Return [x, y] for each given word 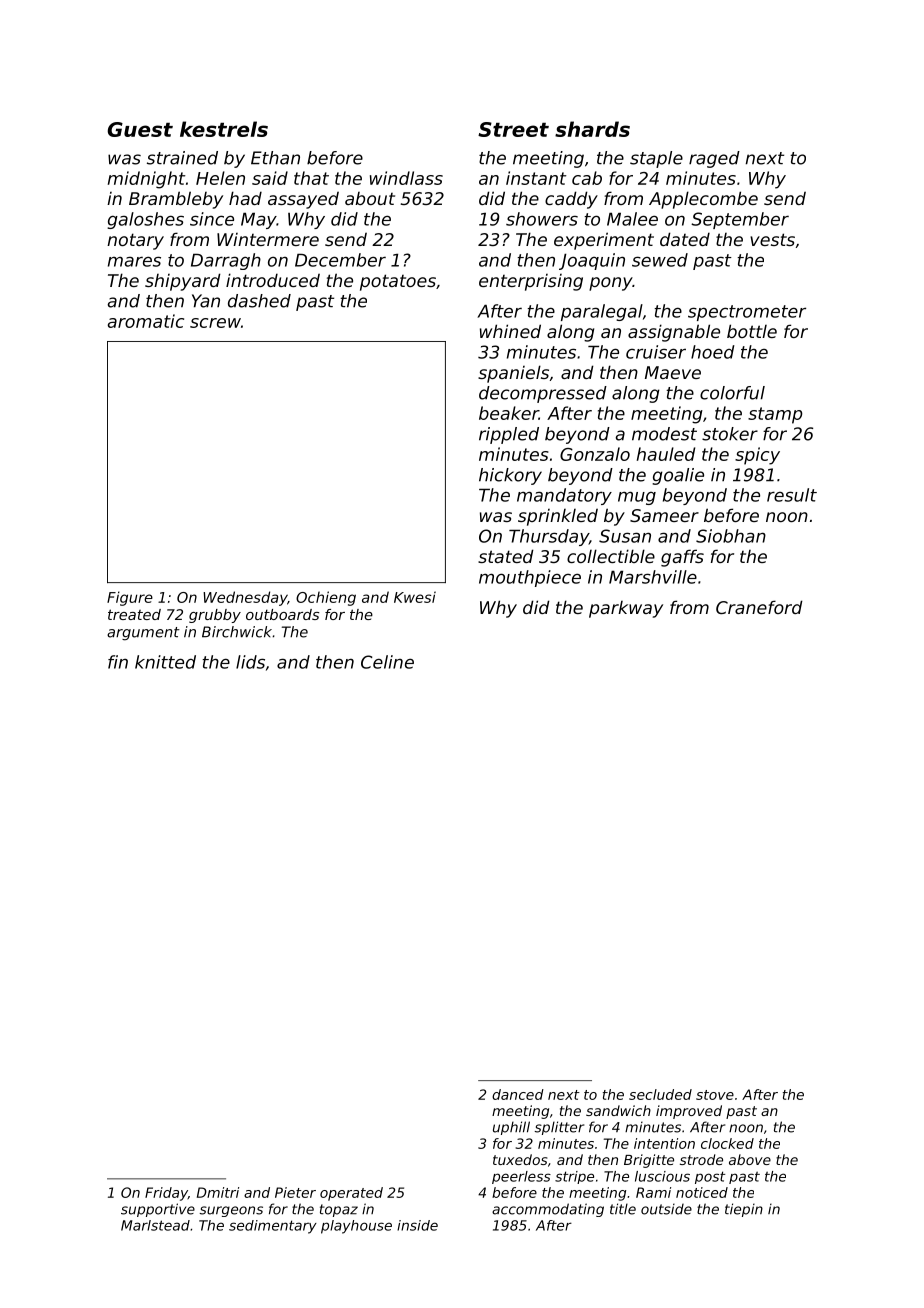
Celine [387, 662]
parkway [626, 609]
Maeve [673, 372]
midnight [146, 180]
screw [215, 323]
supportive [158, 1210]
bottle [752, 331]
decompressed [543, 394]
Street [513, 129]
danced [518, 1094]
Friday [166, 1194]
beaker [509, 413]
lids [250, 662]
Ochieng [326, 598]
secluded [660, 1094]
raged [714, 159]
